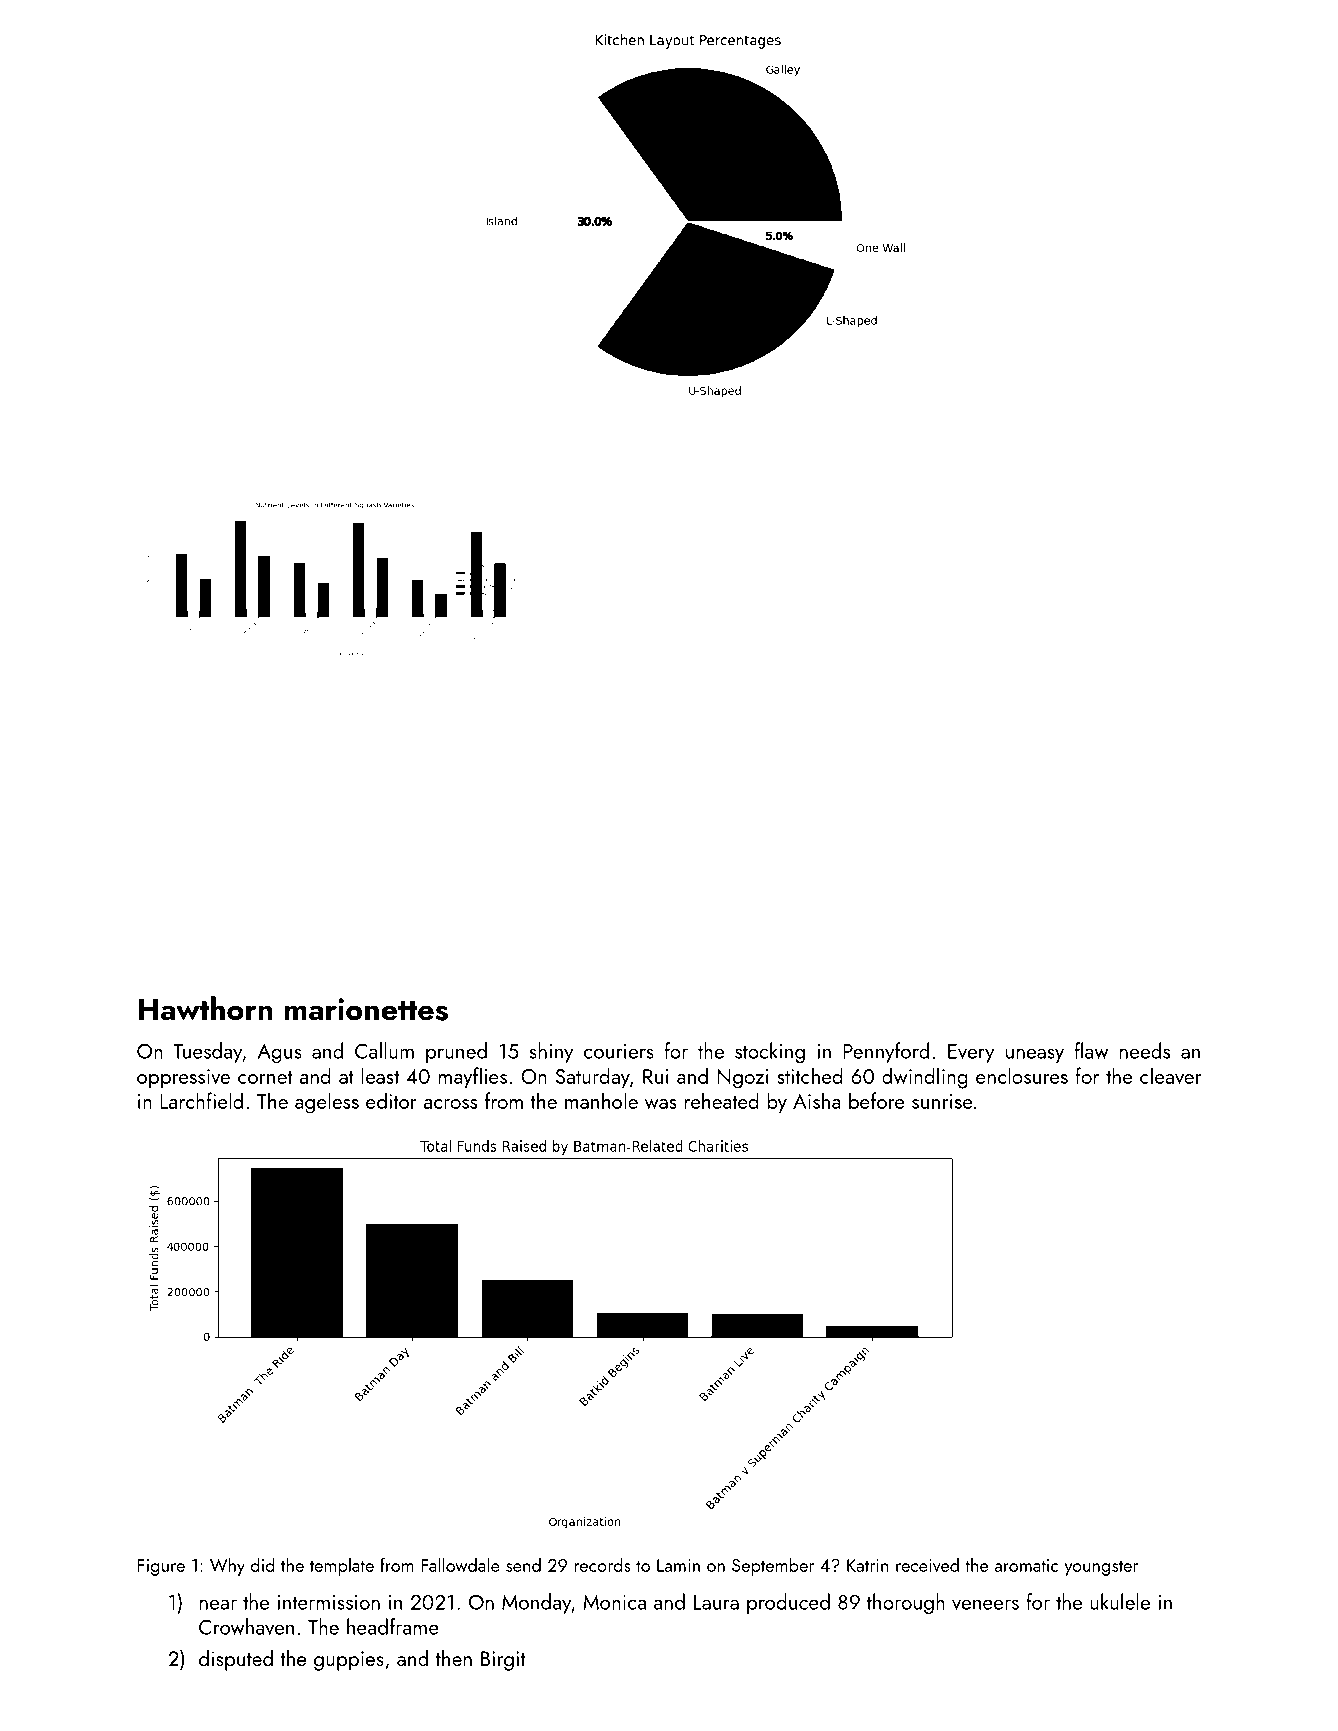  I want to click on template, so click(342, 1566).
